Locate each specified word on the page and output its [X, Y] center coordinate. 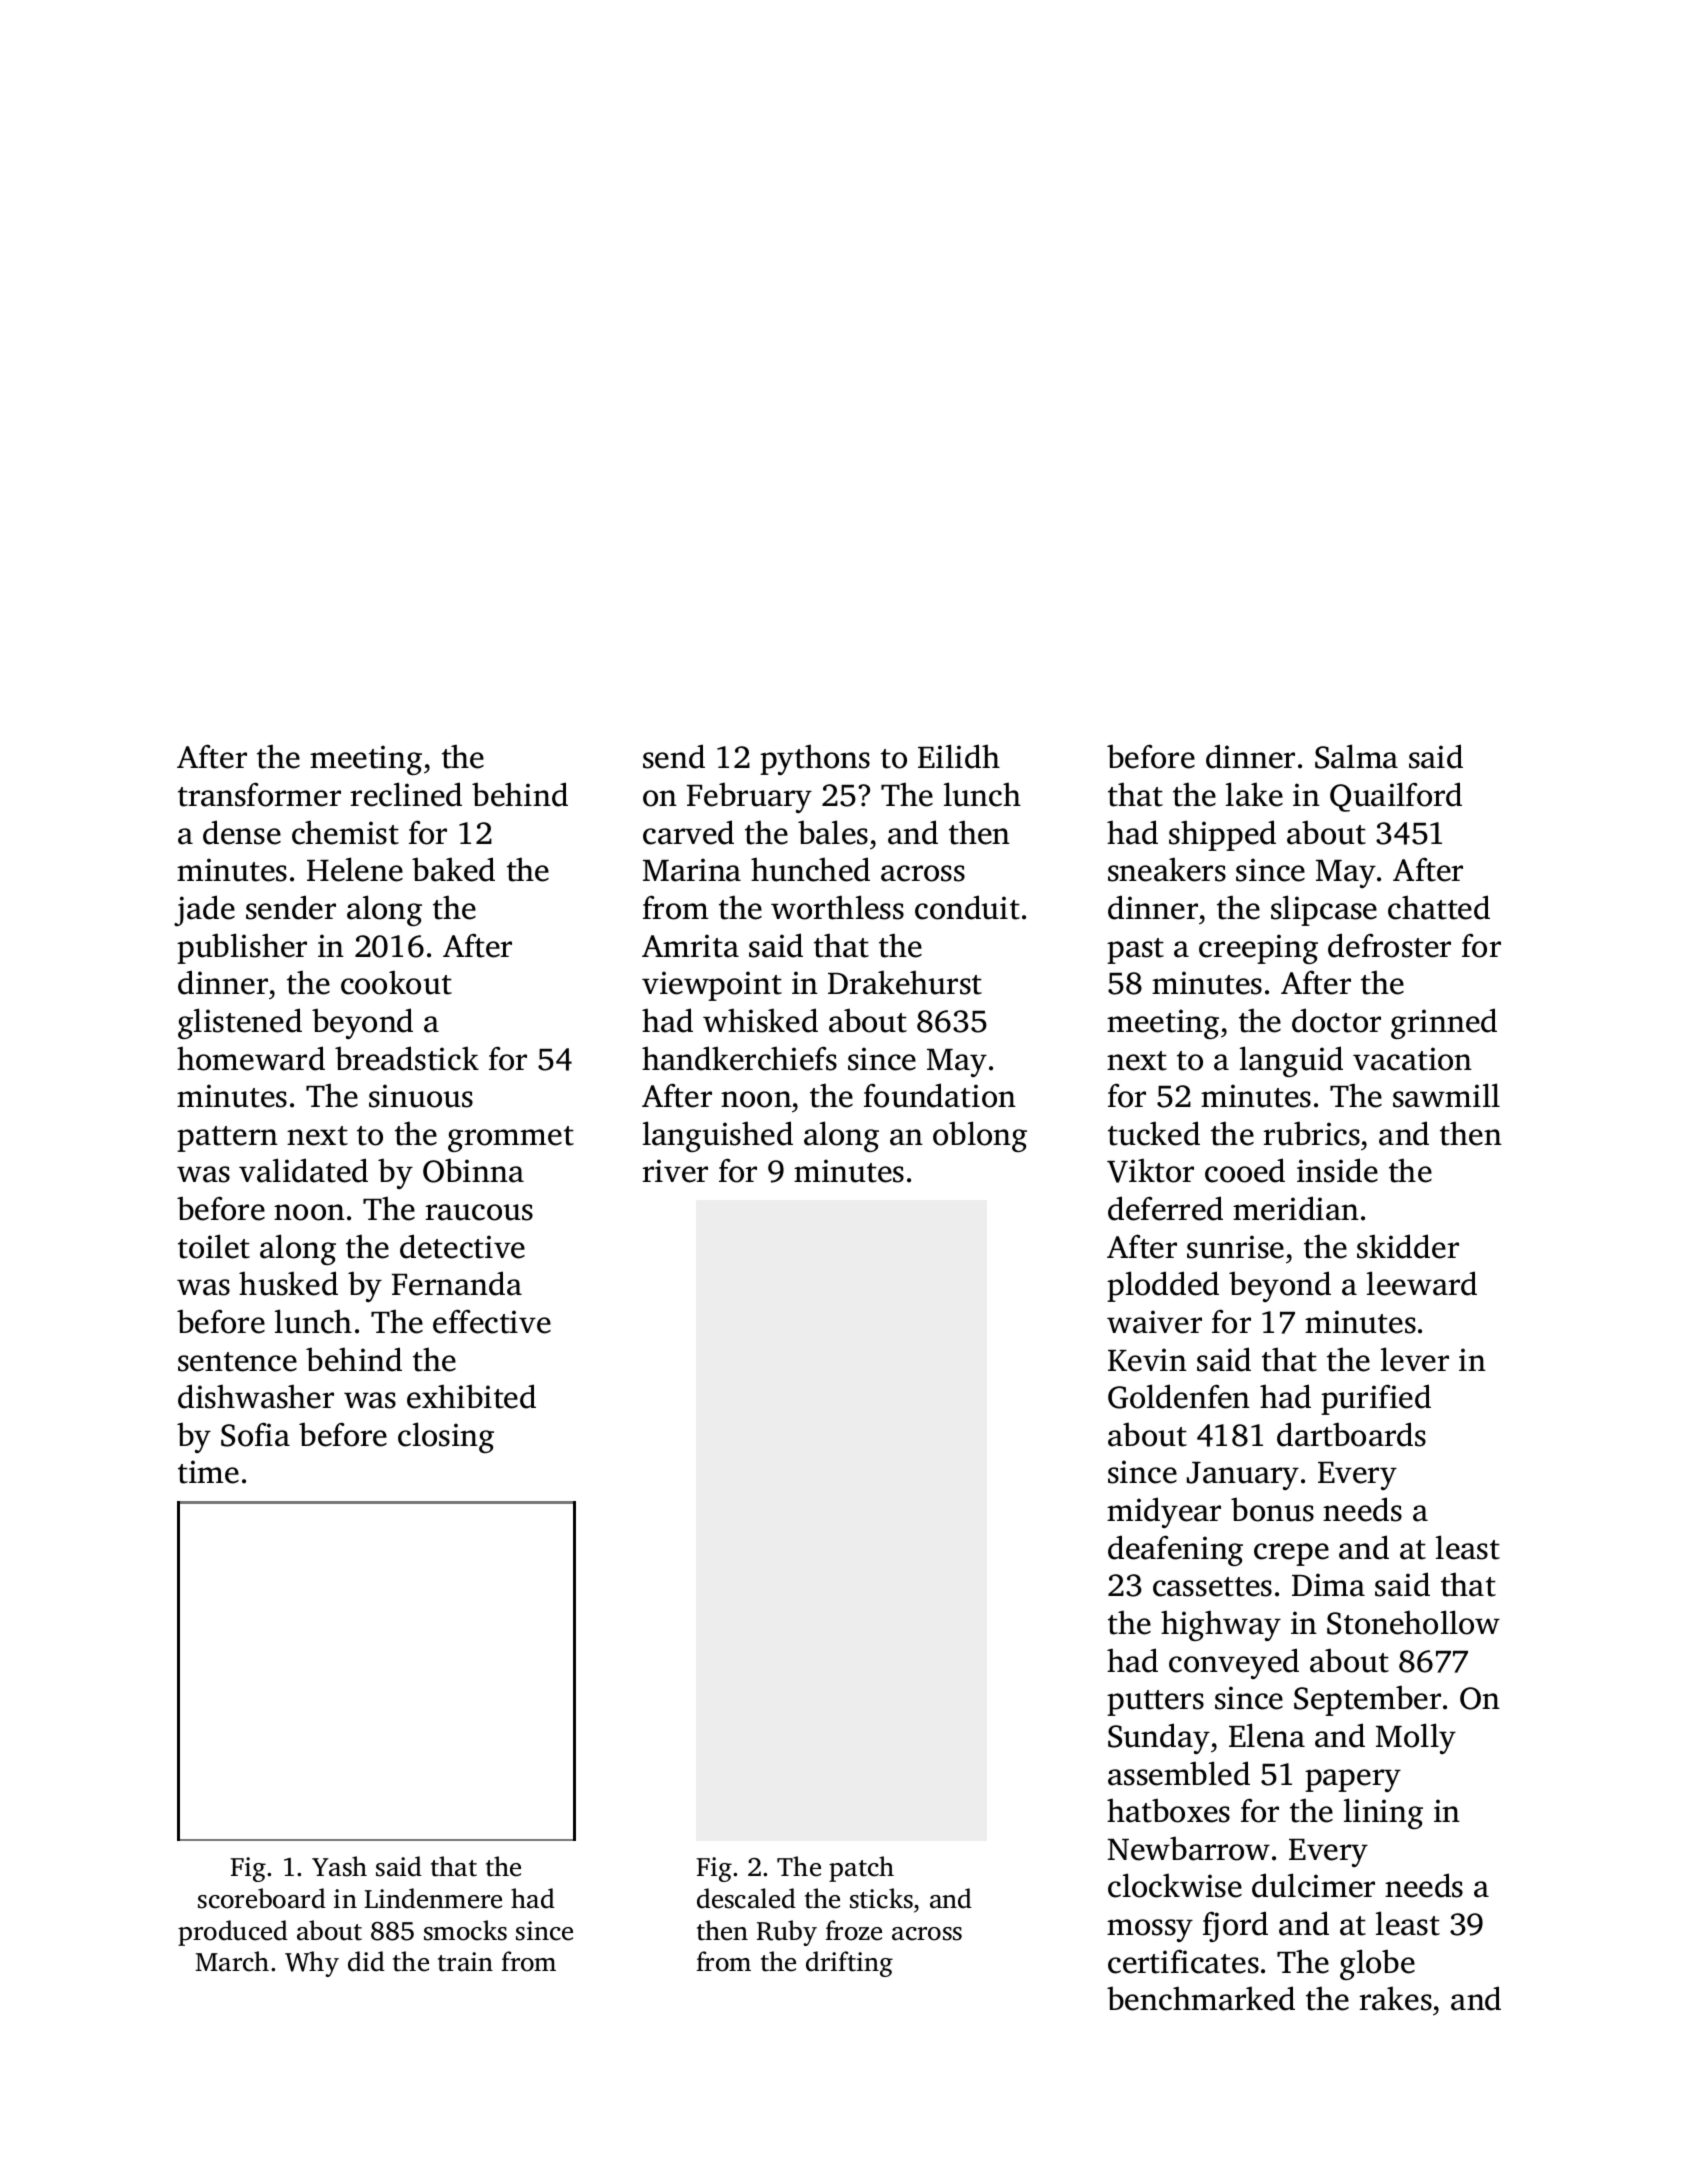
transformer [259, 794]
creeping [1258, 949]
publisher [242, 948]
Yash [339, 1866]
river [675, 1171]
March [232, 1961]
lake [1254, 794]
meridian [1296, 1208]
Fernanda [457, 1283]
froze [854, 1930]
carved [688, 832]
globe [1377, 1964]
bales [833, 832]
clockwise [1175, 1885]
